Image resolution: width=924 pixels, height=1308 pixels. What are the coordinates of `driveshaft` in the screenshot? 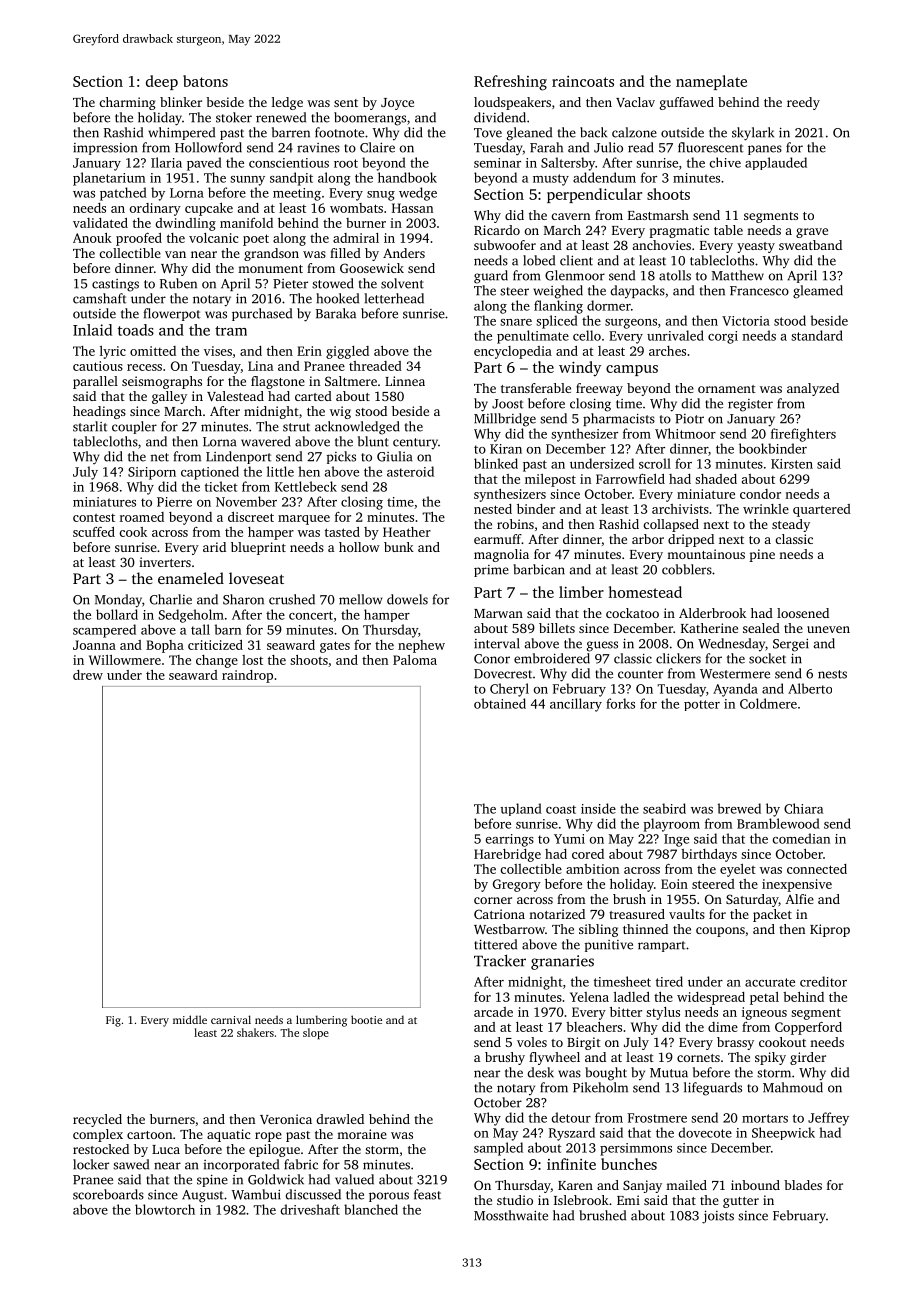 It's located at (310, 1209).
